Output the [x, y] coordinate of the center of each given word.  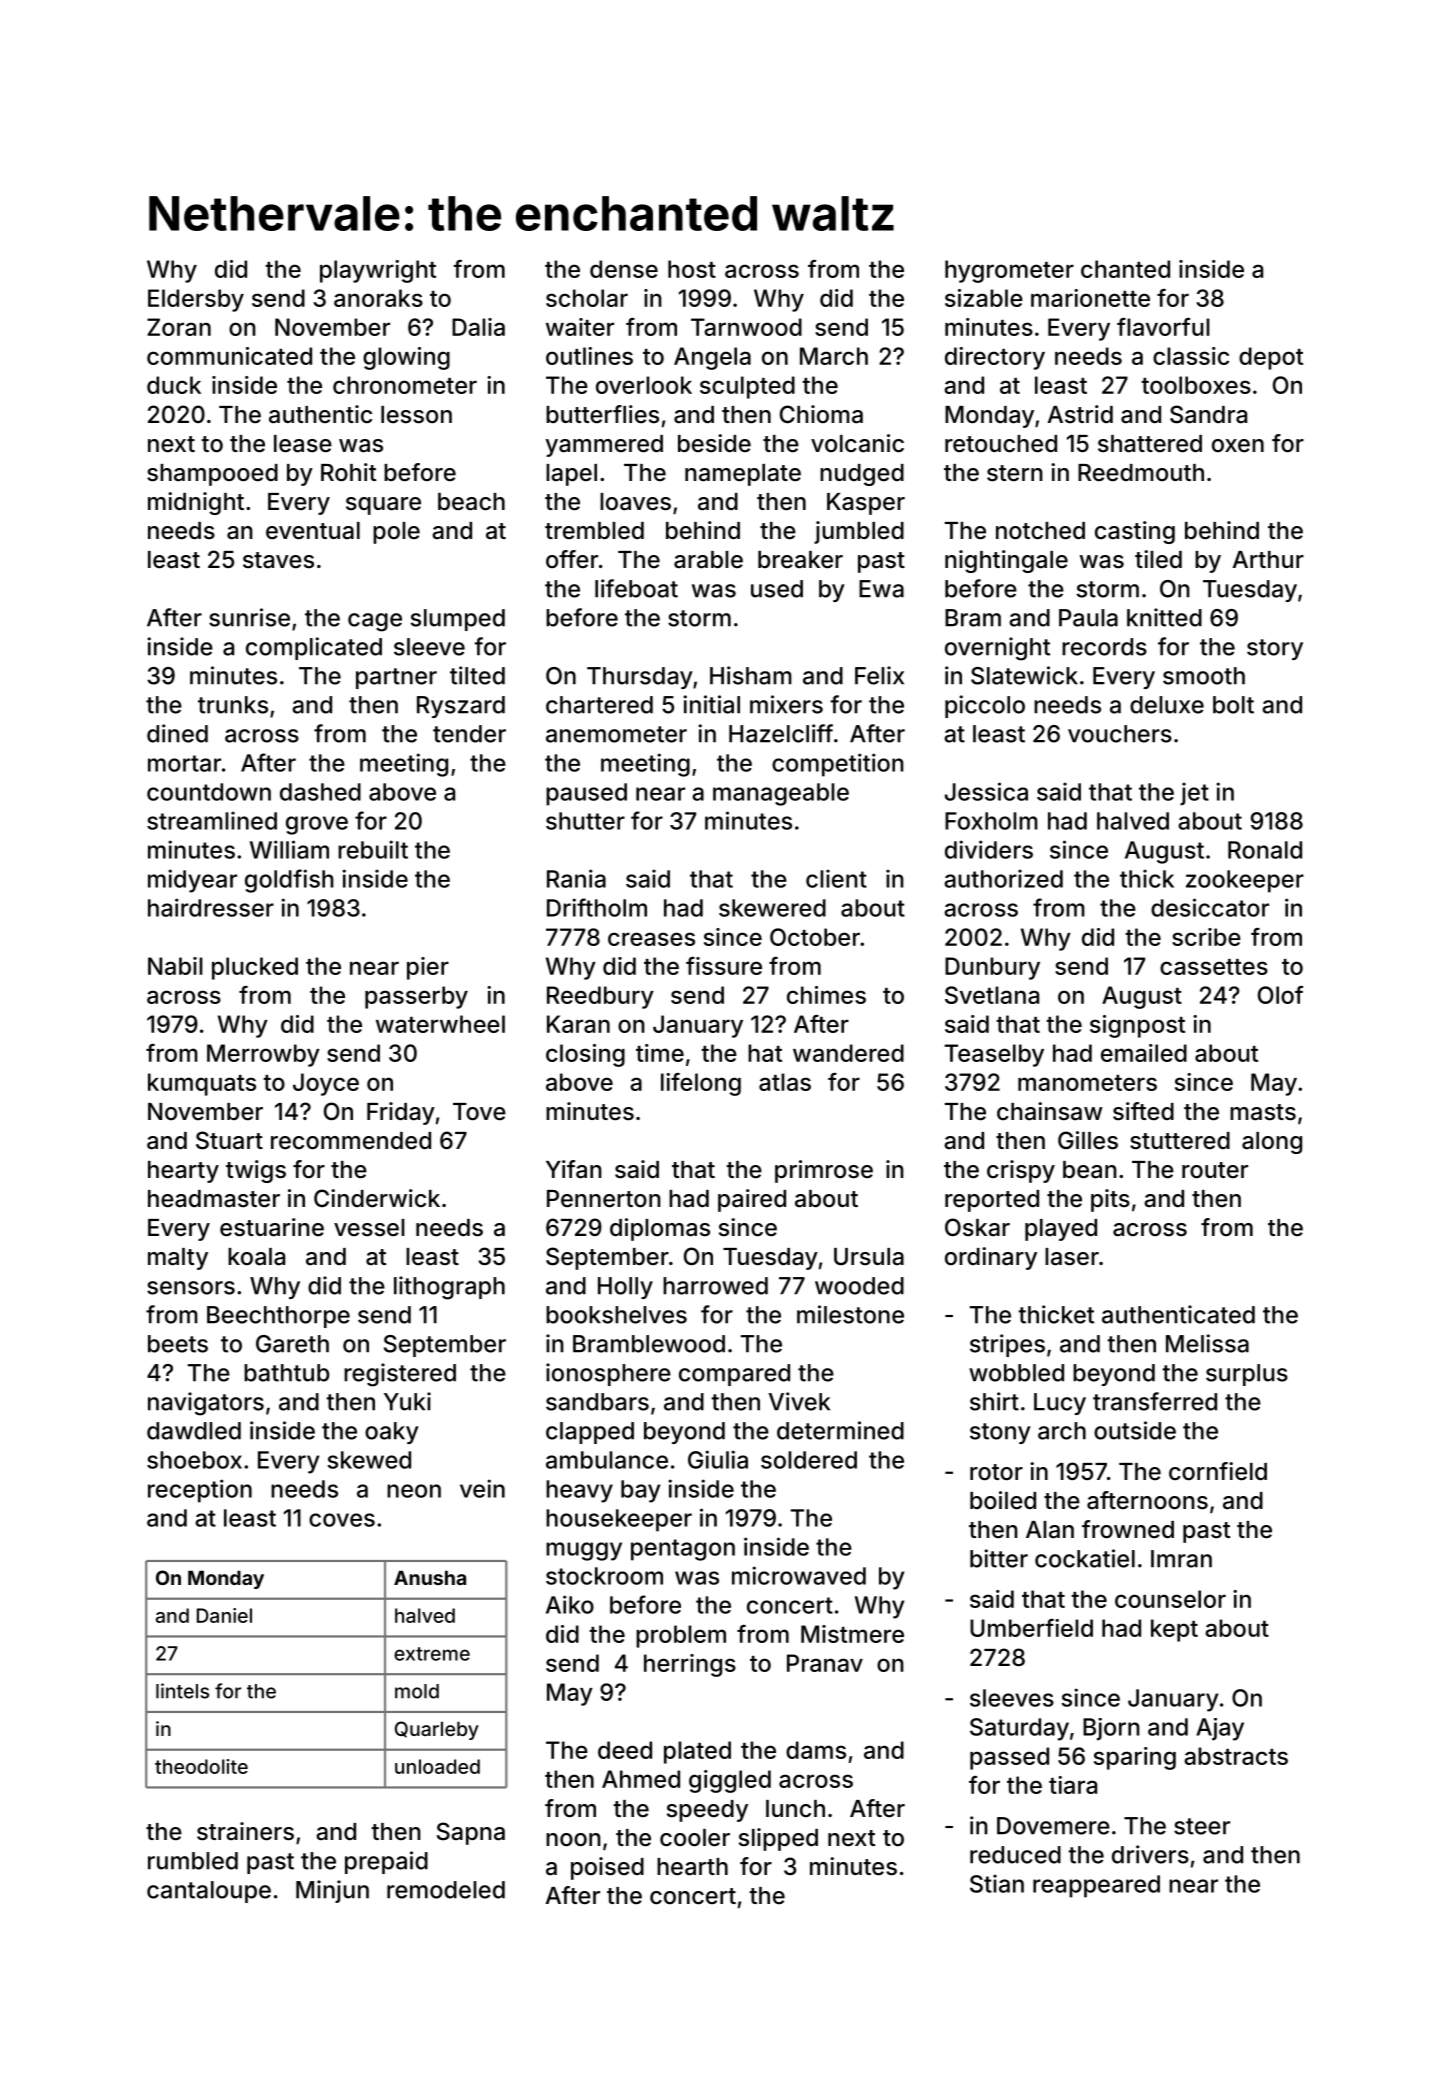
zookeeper [1245, 881]
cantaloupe [209, 1892]
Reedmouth [1141, 473]
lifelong [701, 1084]
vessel [369, 1228]
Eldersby [196, 300]
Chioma [821, 414]
